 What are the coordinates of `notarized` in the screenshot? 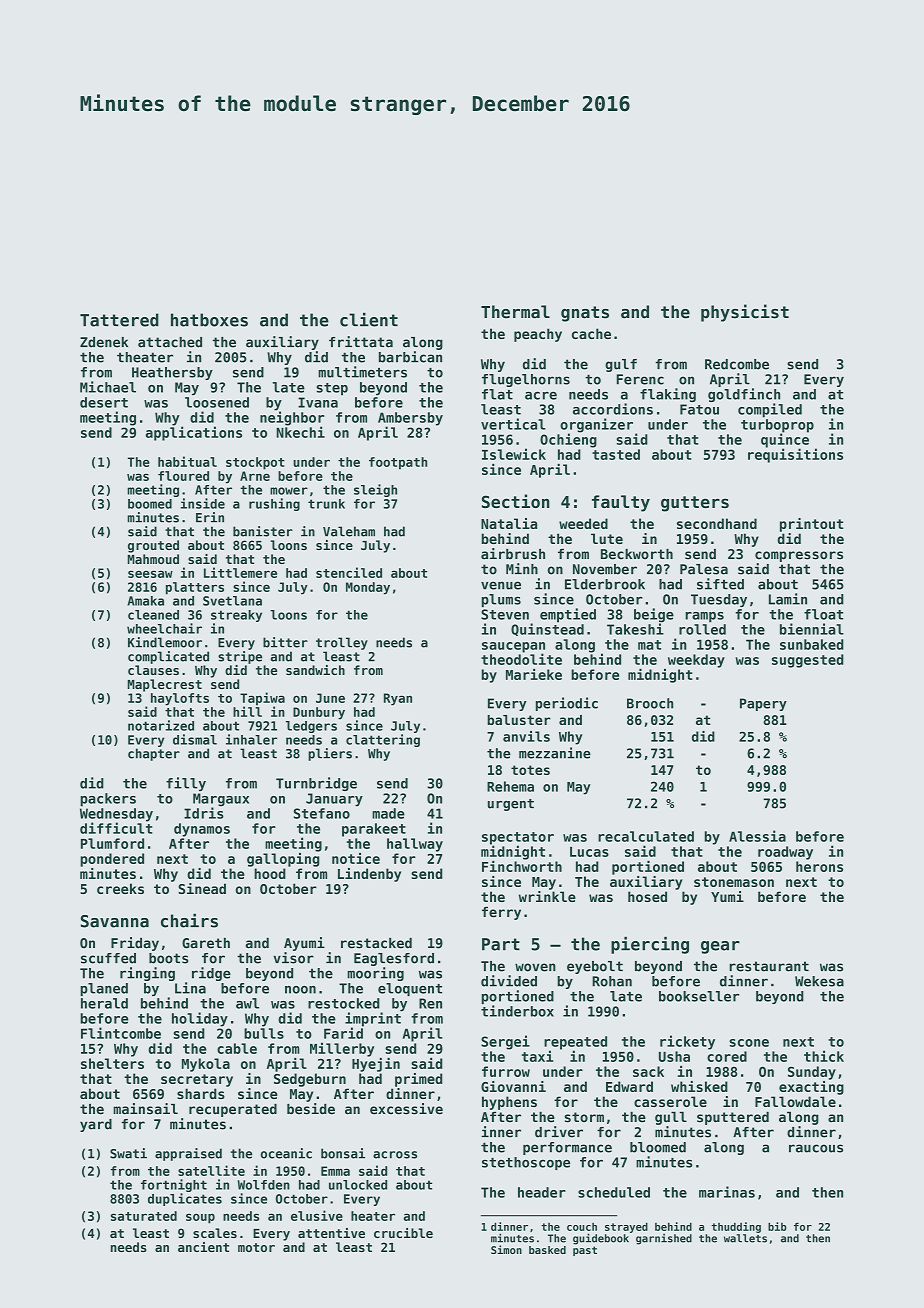 It's located at (161, 725).
